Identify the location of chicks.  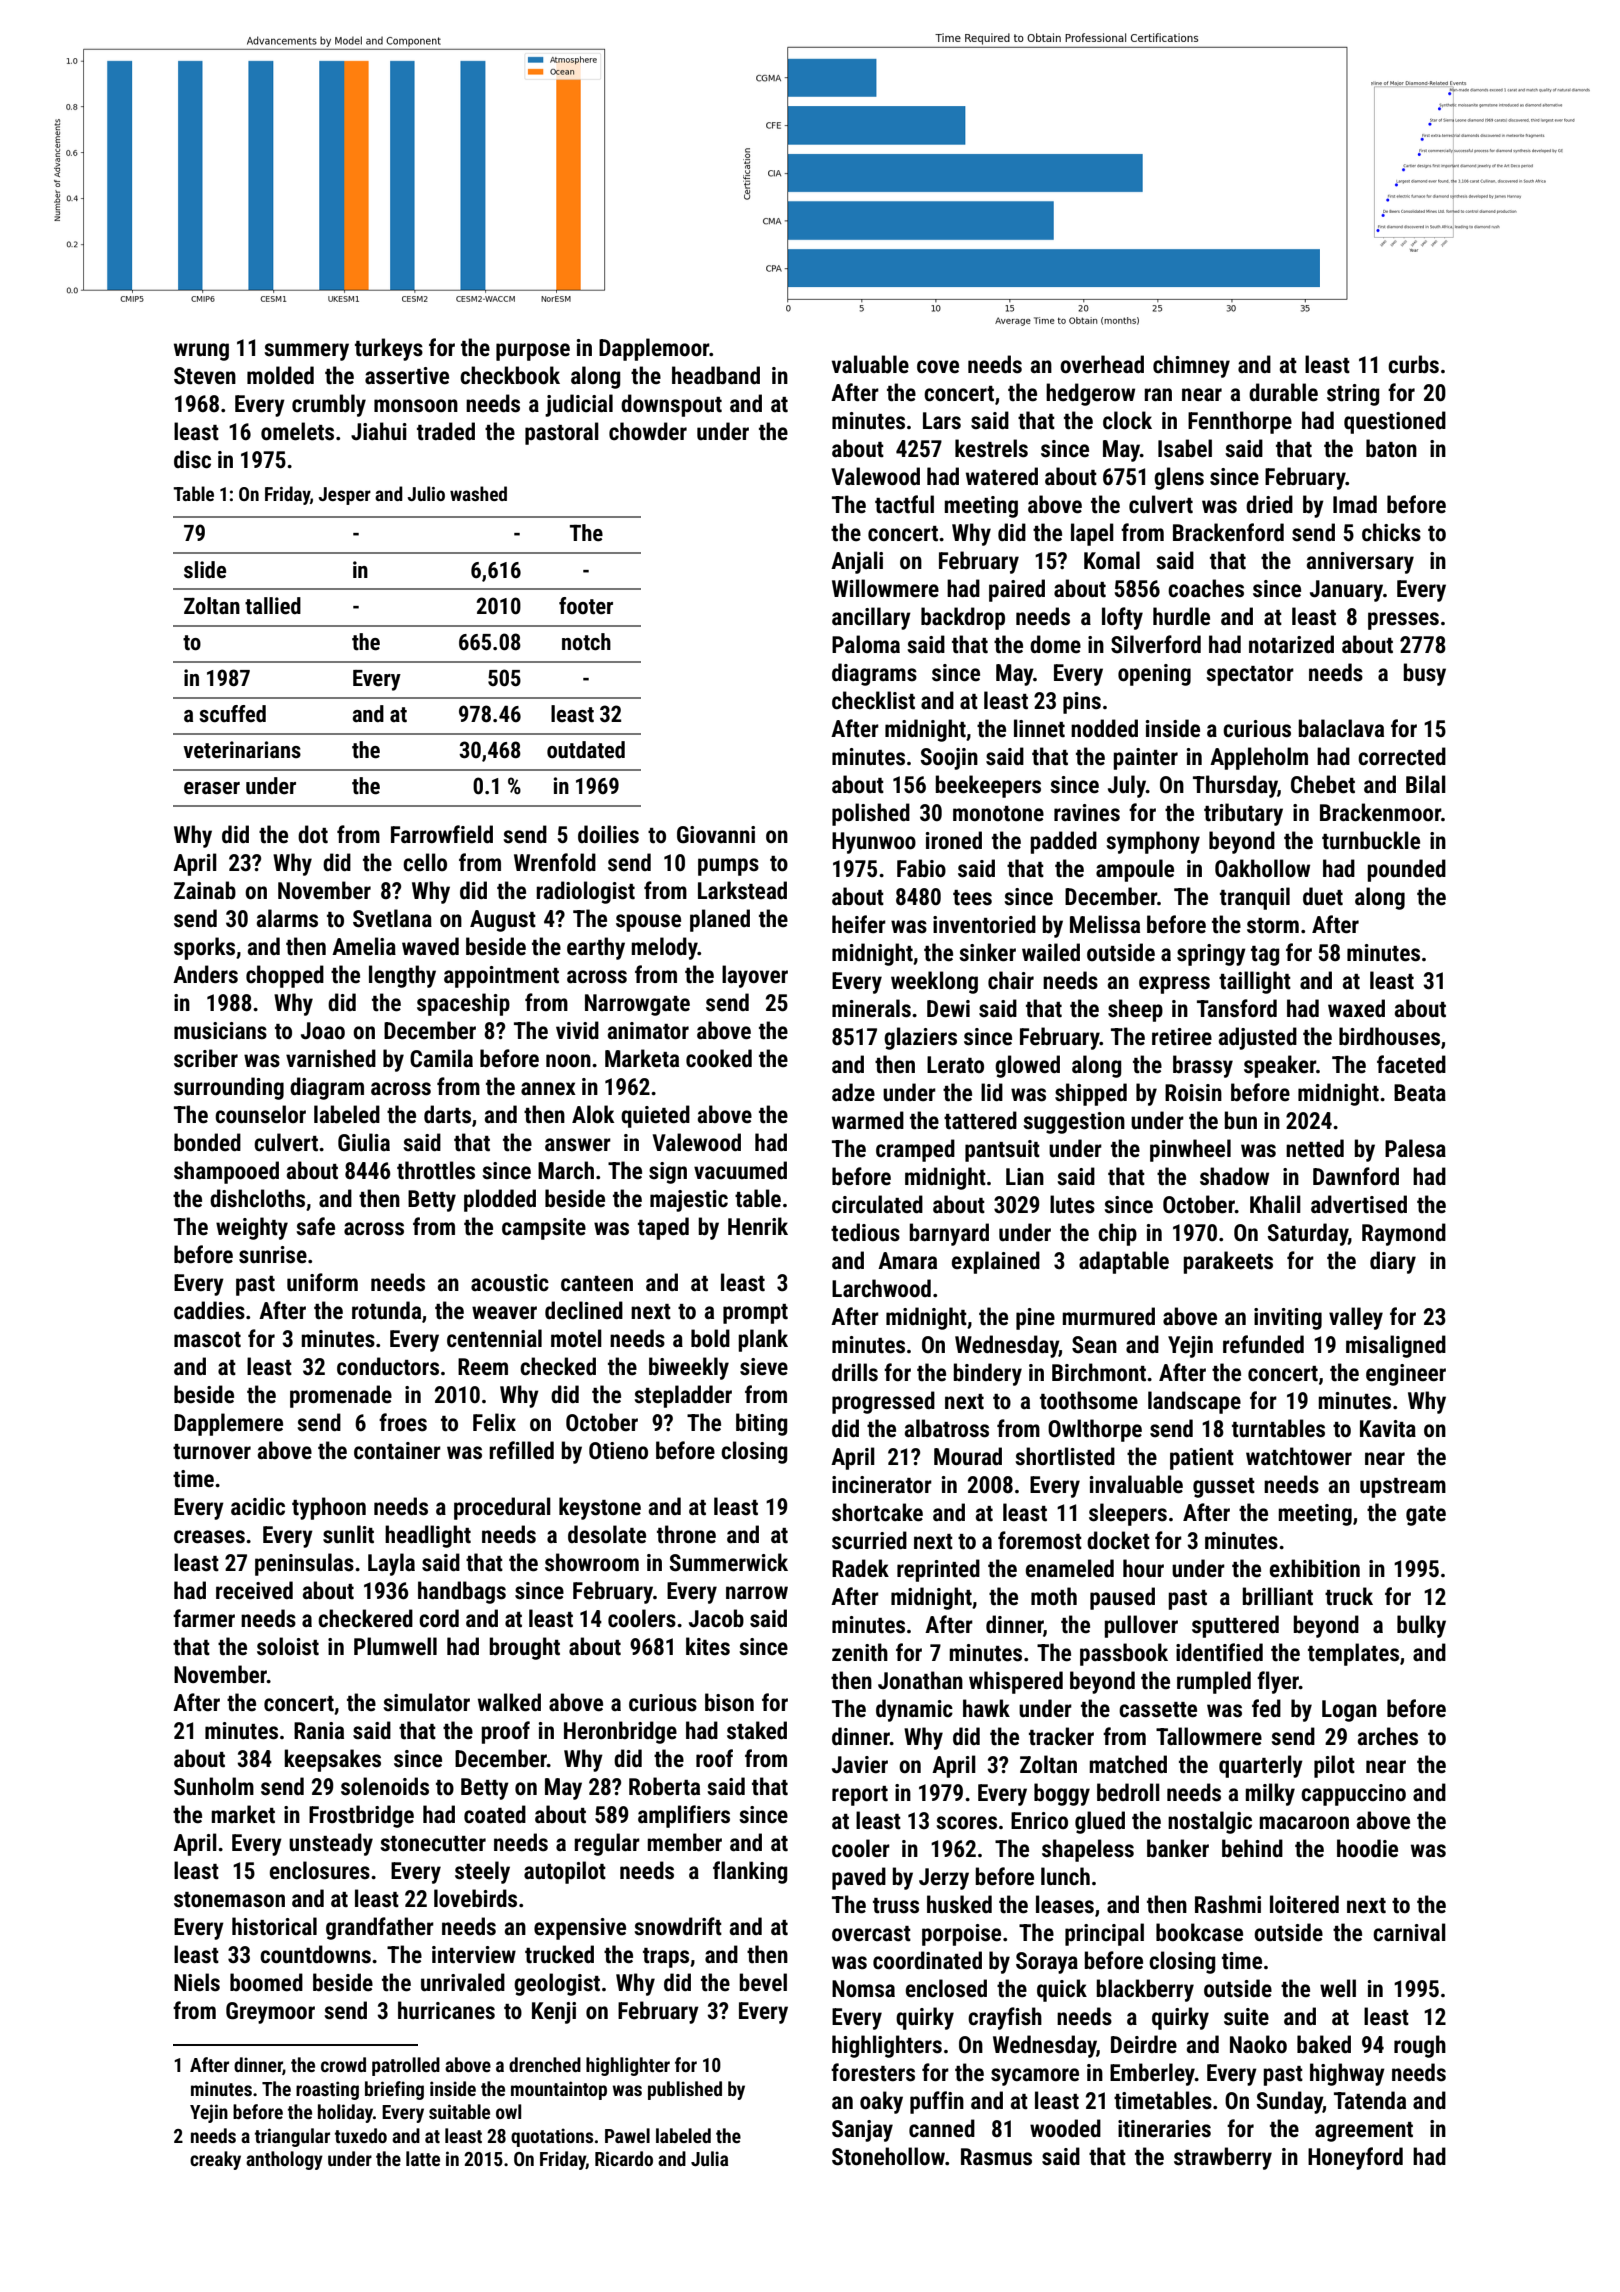
(1391, 532).
